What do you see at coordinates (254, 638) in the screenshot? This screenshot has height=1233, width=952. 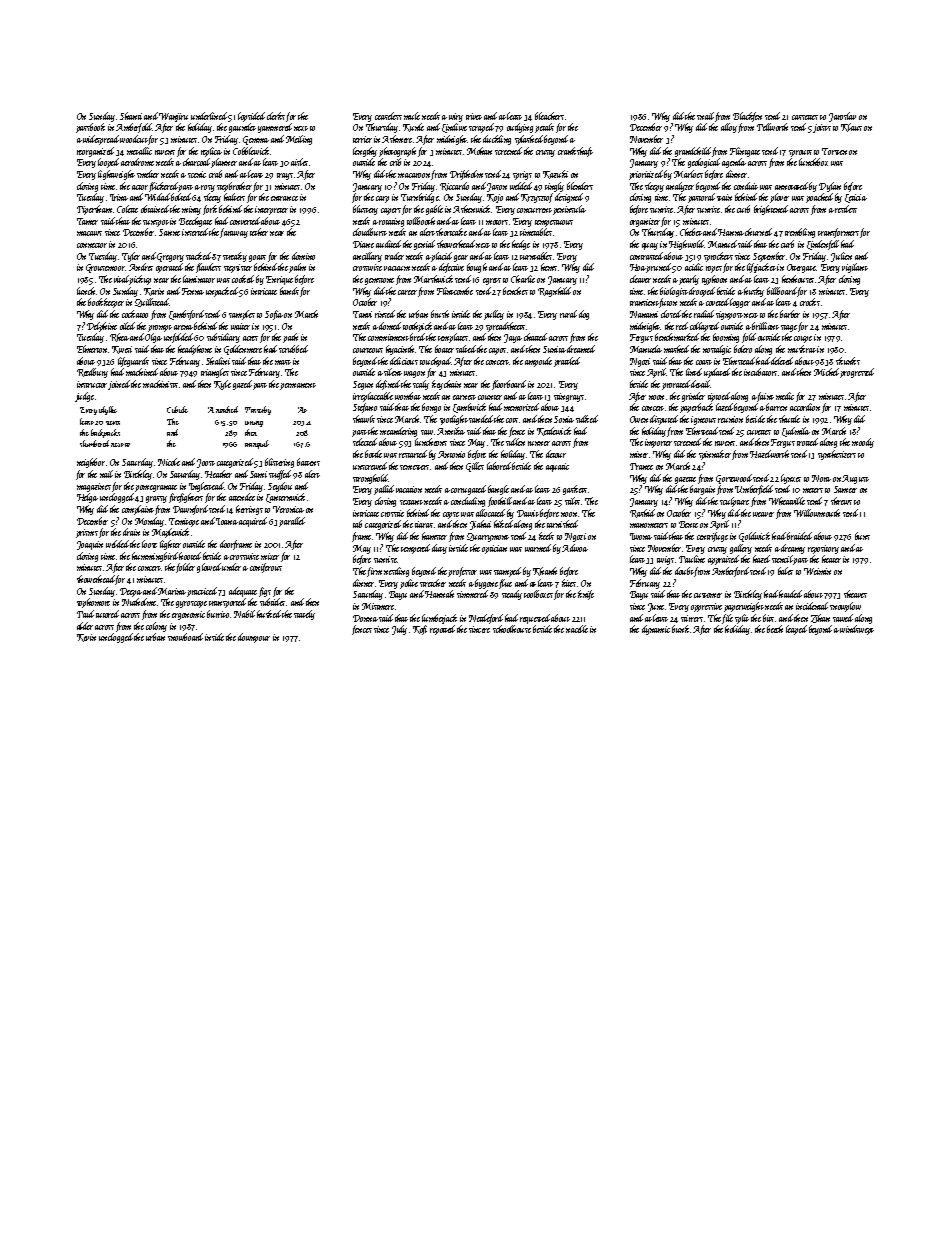 I see `downpour` at bounding box center [254, 638].
